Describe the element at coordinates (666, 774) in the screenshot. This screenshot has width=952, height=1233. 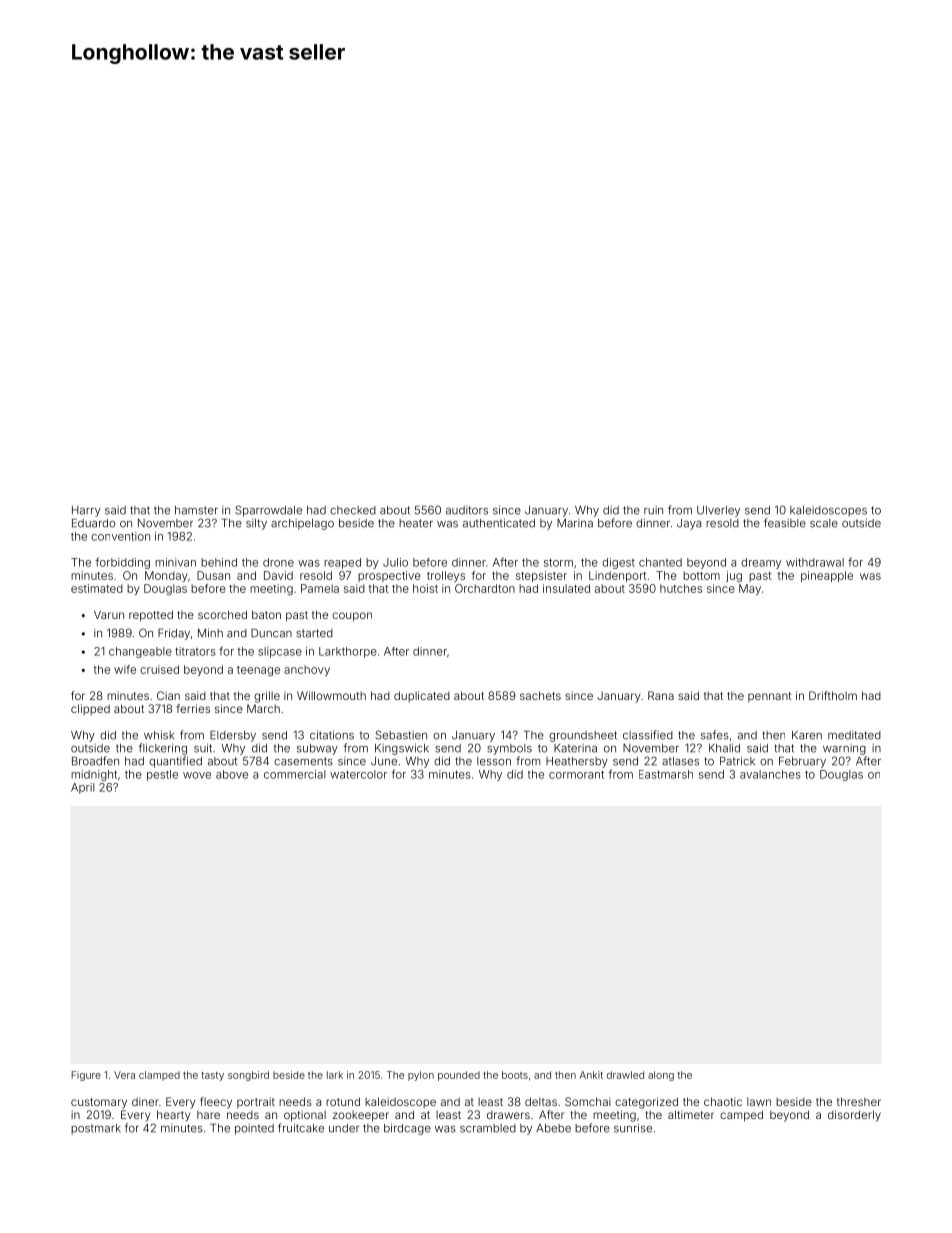
I see `Eastmarsh` at that location.
